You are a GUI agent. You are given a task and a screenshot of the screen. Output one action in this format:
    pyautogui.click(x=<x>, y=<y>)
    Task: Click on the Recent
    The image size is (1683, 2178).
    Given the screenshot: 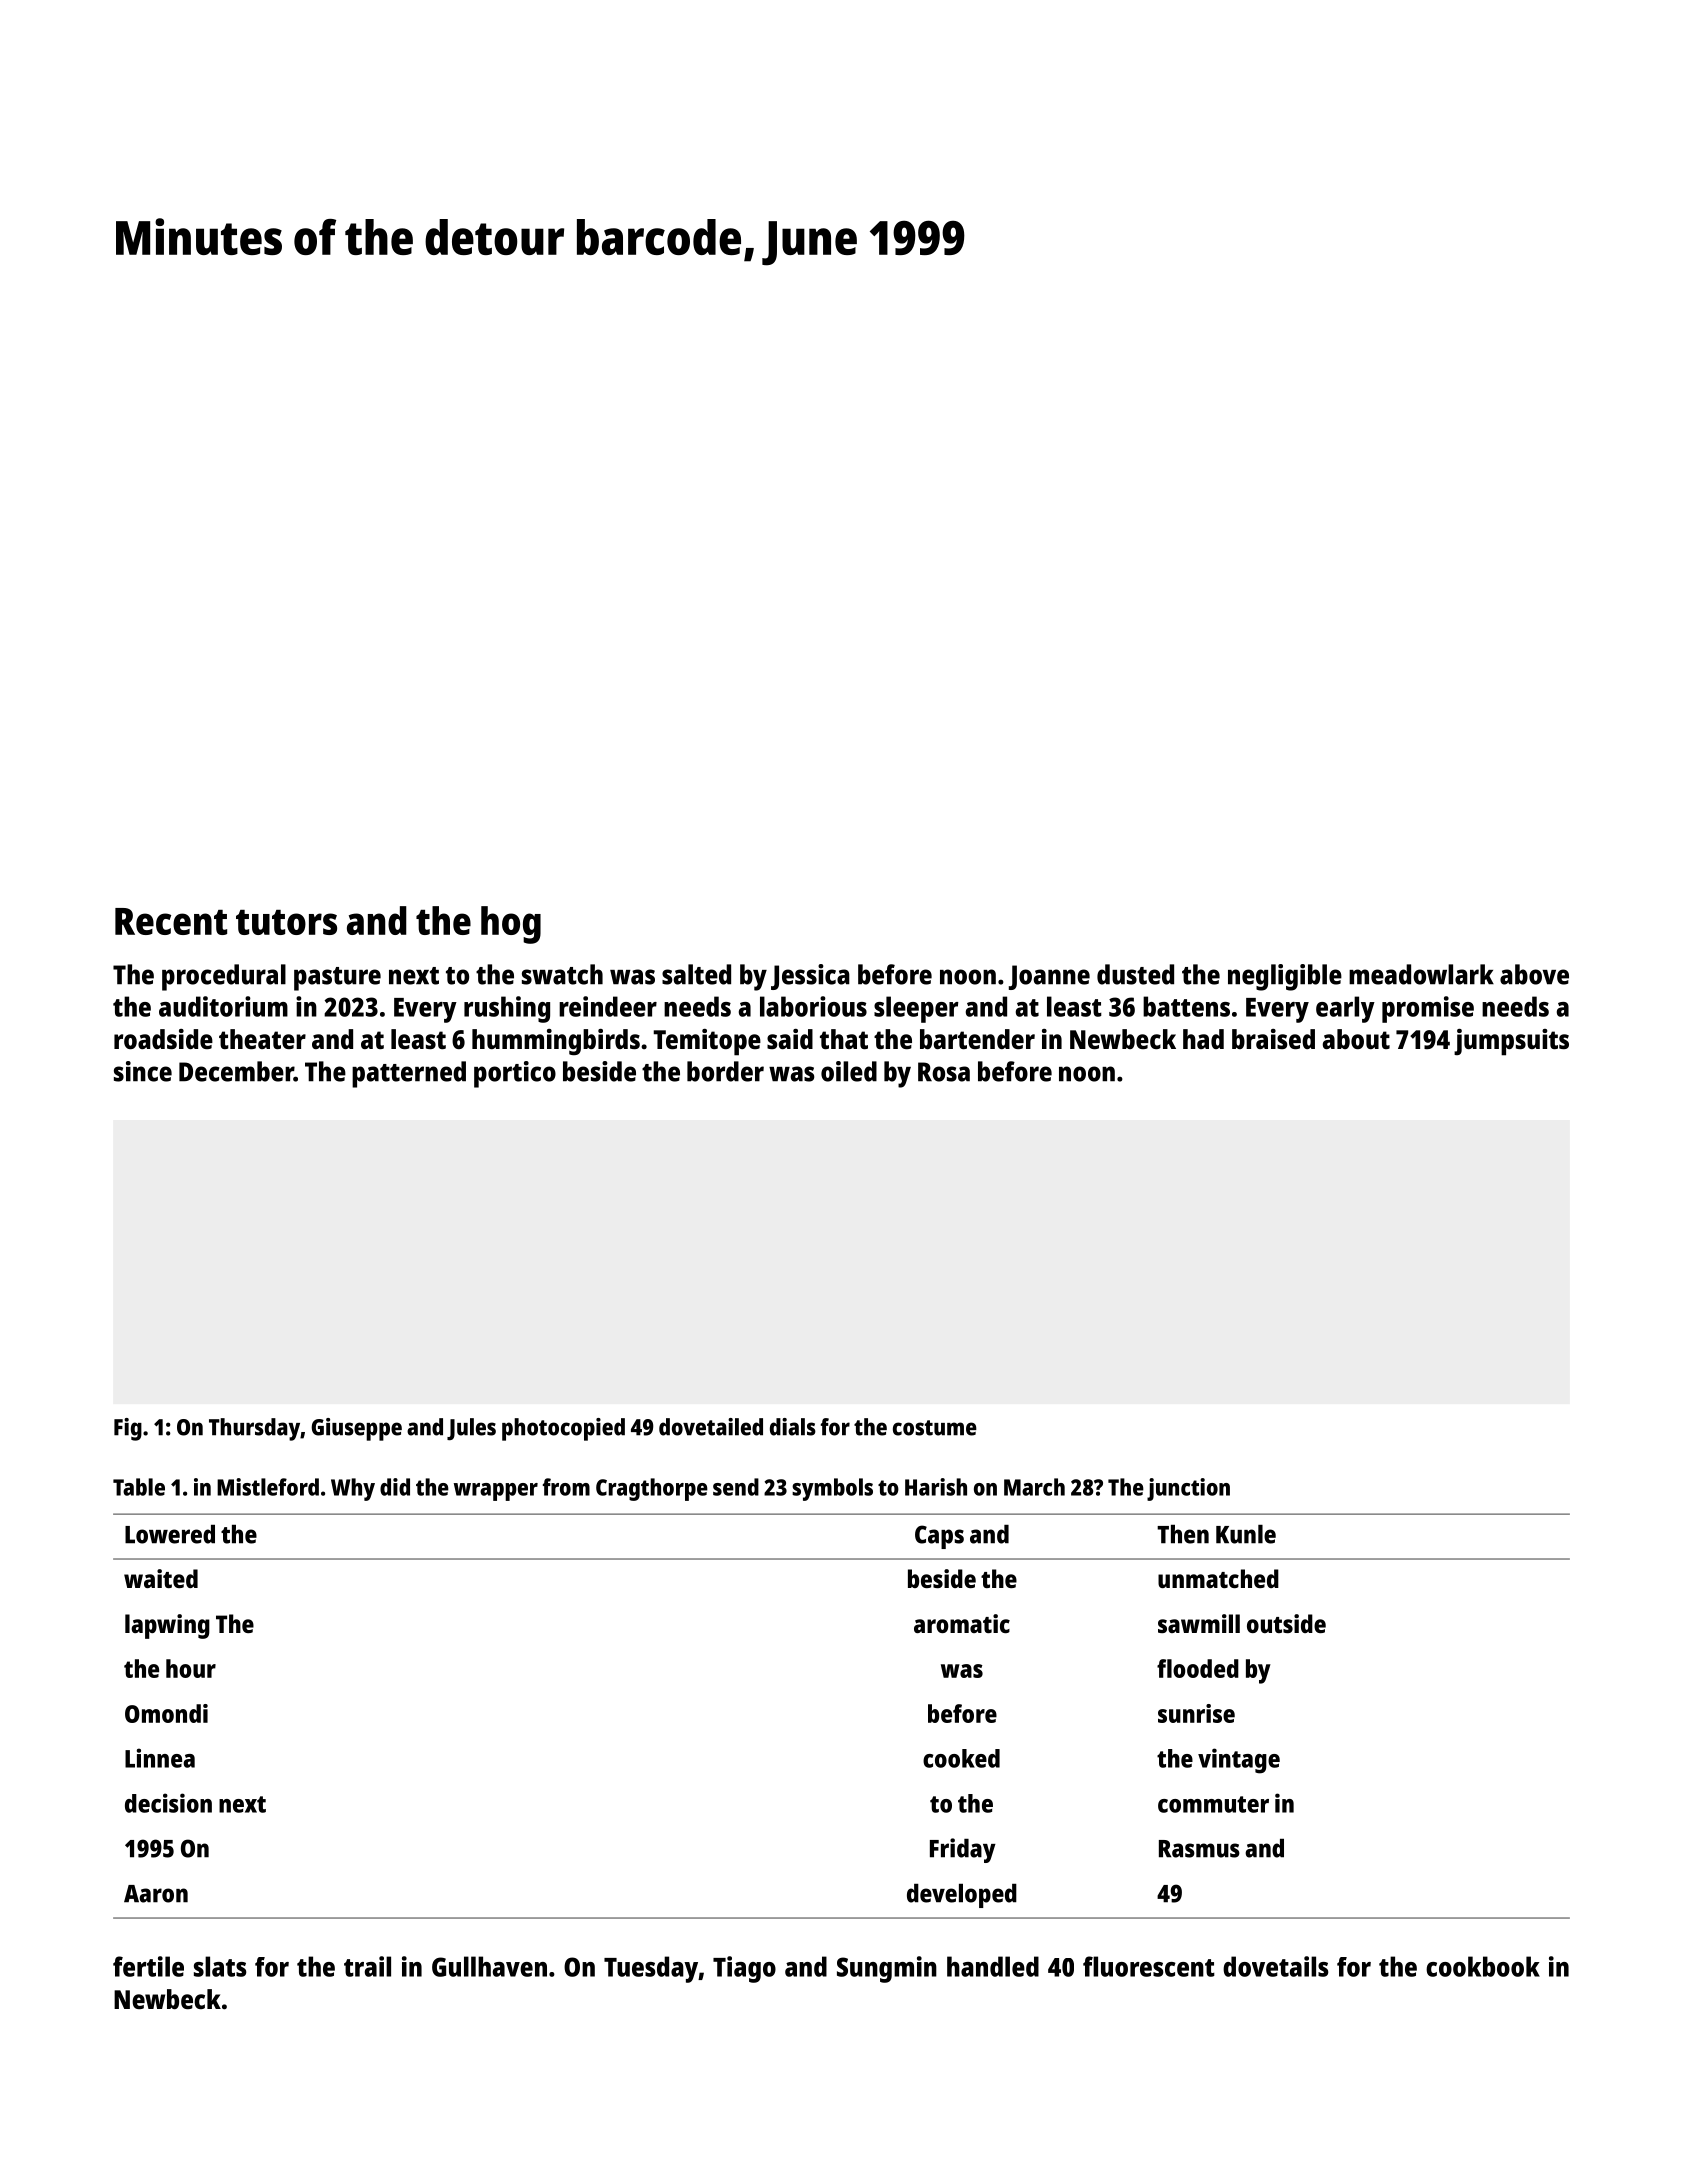 What is the action you would take?
    pyautogui.click(x=171, y=921)
